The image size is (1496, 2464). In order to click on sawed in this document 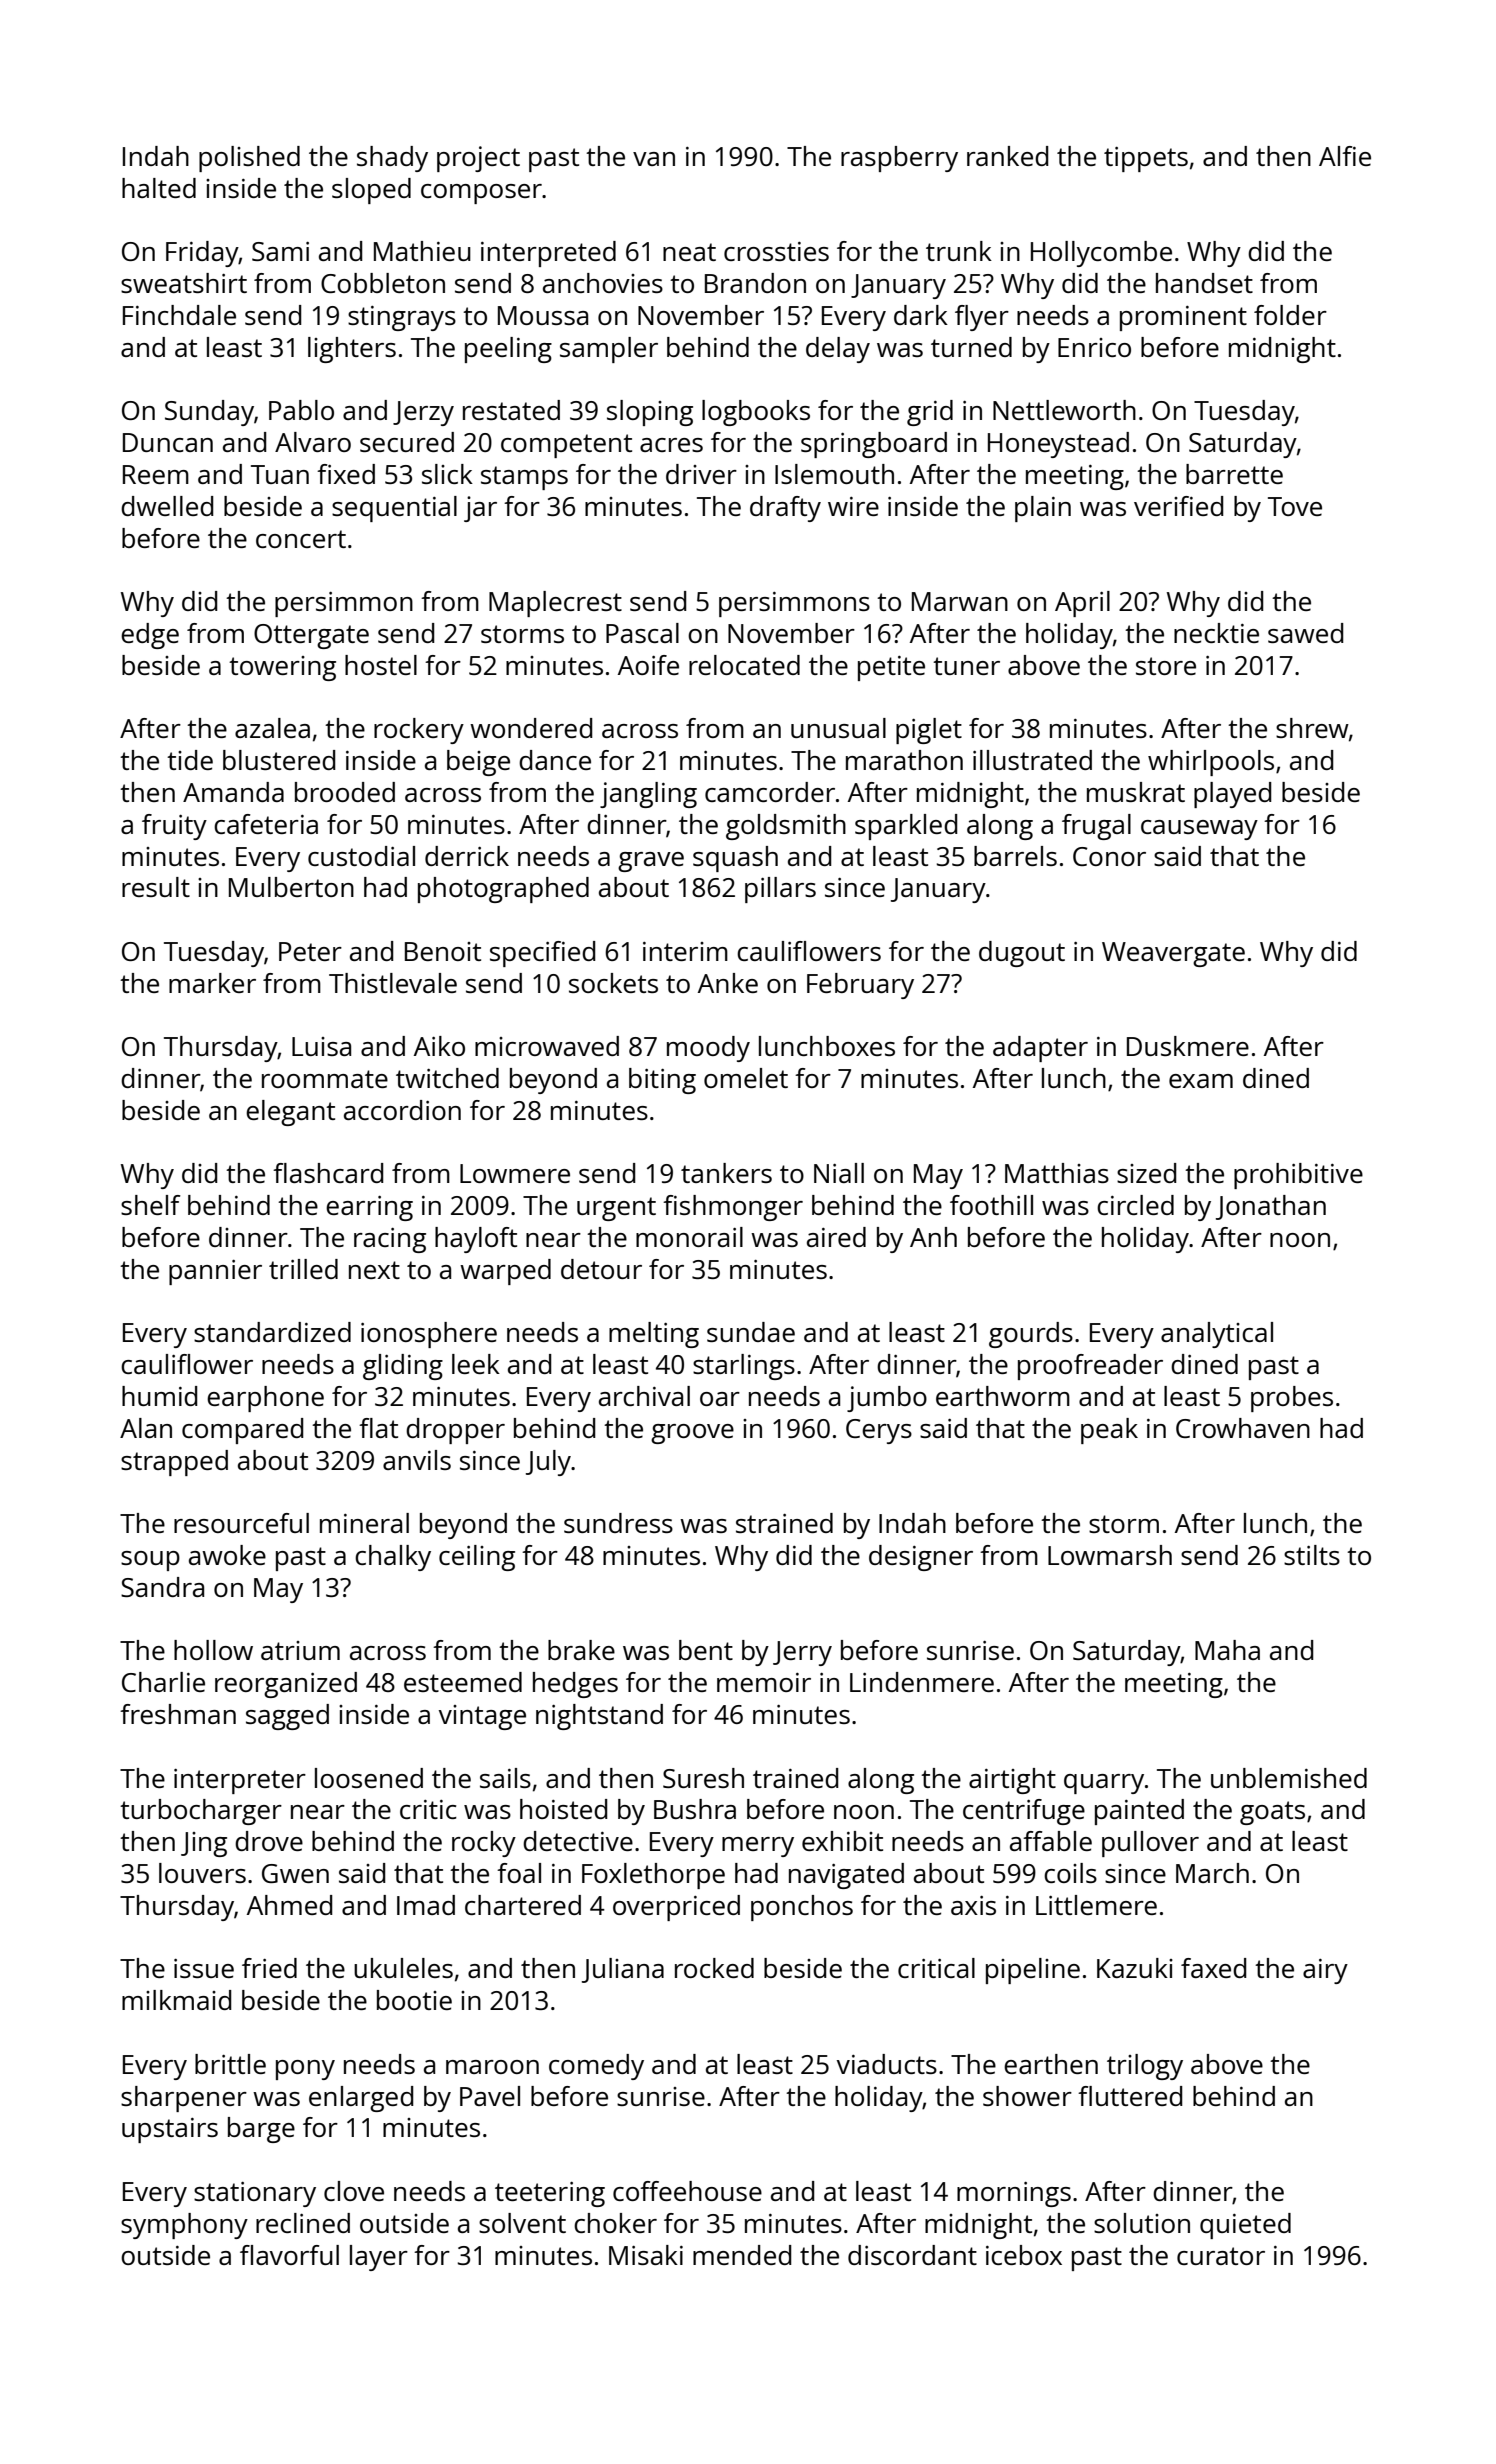, I will do `click(1305, 633)`.
